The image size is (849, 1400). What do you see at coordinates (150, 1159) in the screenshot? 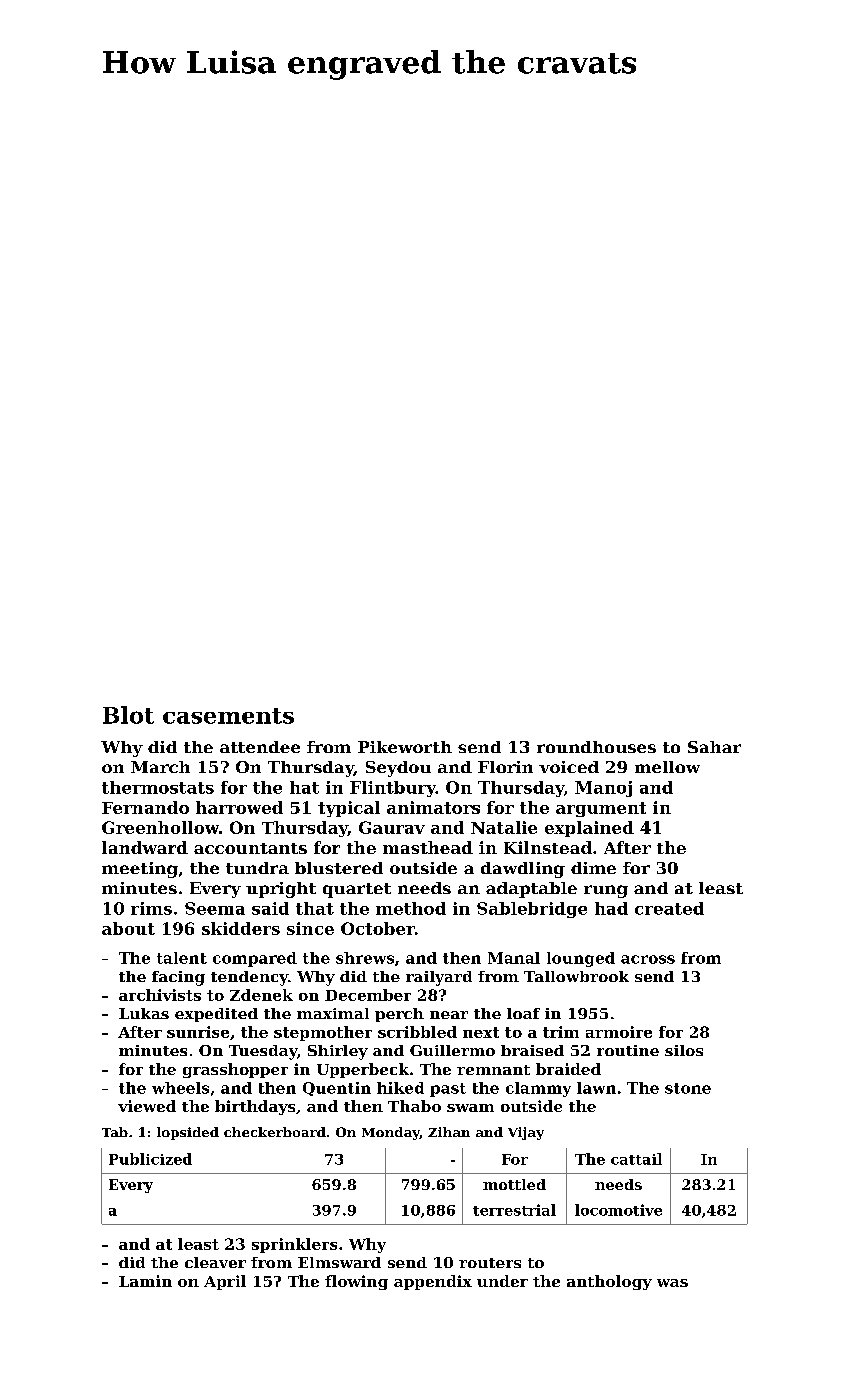
I see `Publicized` at bounding box center [150, 1159].
